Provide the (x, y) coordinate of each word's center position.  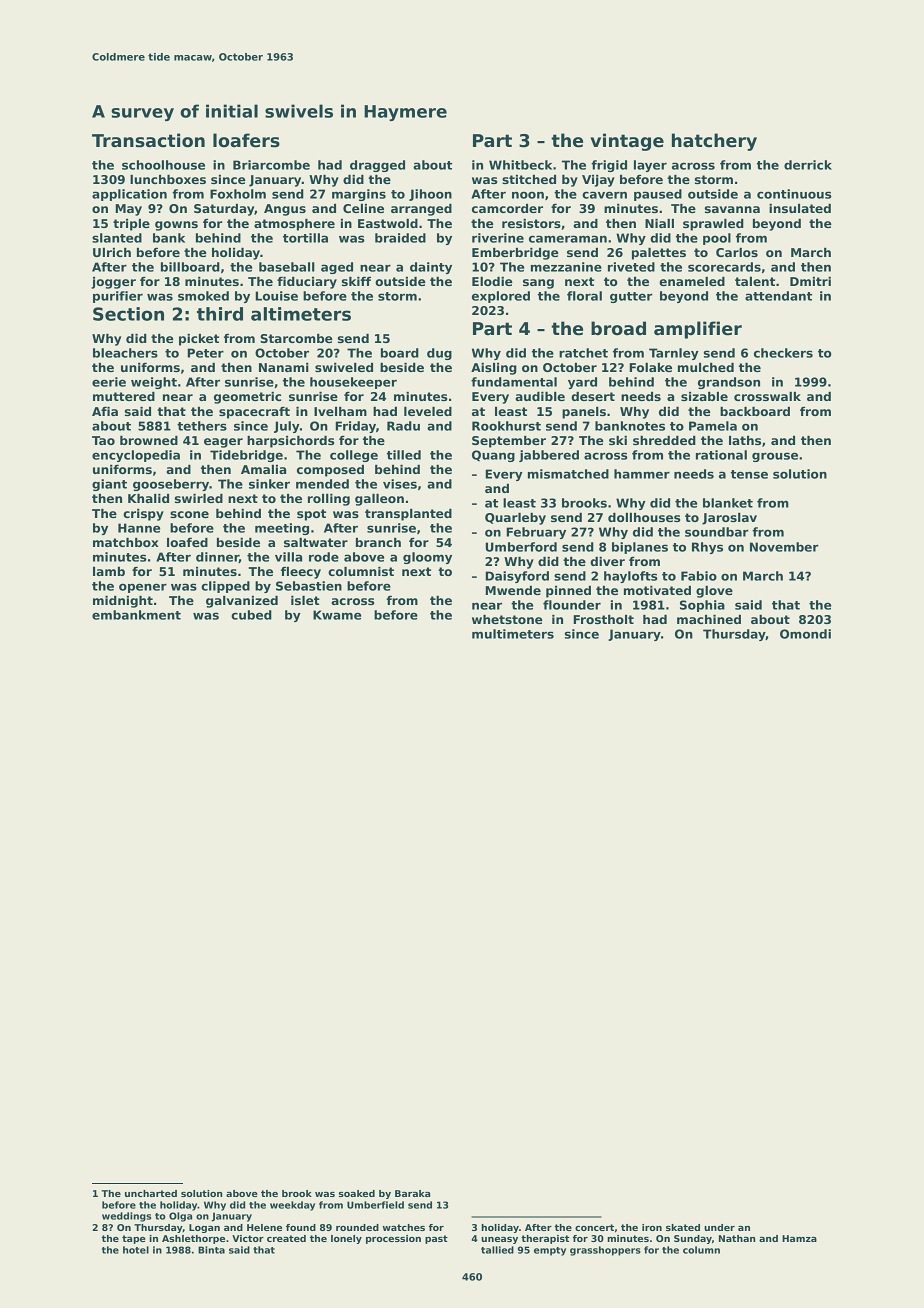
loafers (246, 140)
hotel (136, 1250)
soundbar (716, 532)
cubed (251, 615)
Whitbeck (520, 165)
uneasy (499, 1240)
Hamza (799, 1238)
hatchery (714, 142)
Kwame (337, 615)
